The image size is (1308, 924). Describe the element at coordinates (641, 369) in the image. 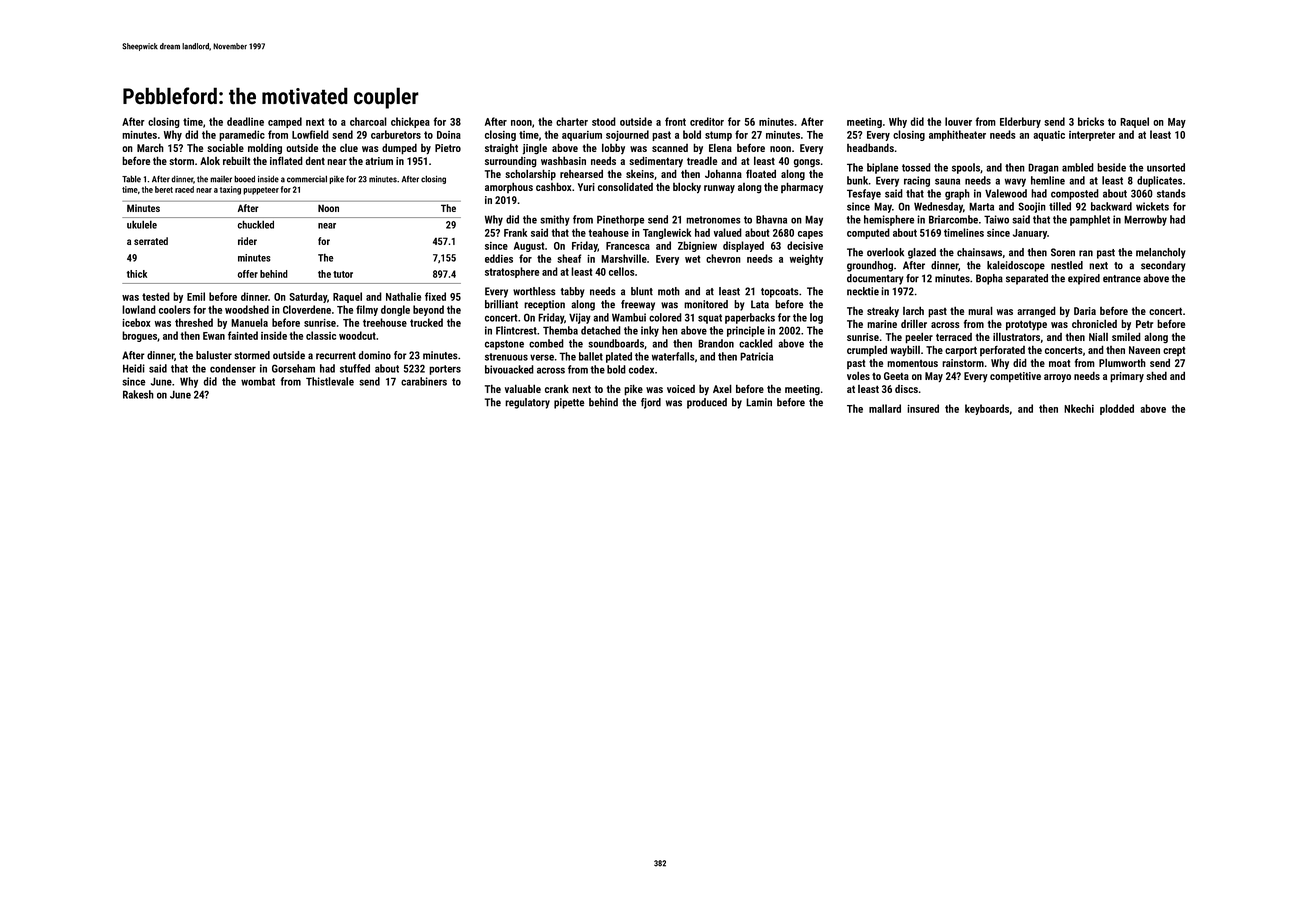

I see `codex` at that location.
